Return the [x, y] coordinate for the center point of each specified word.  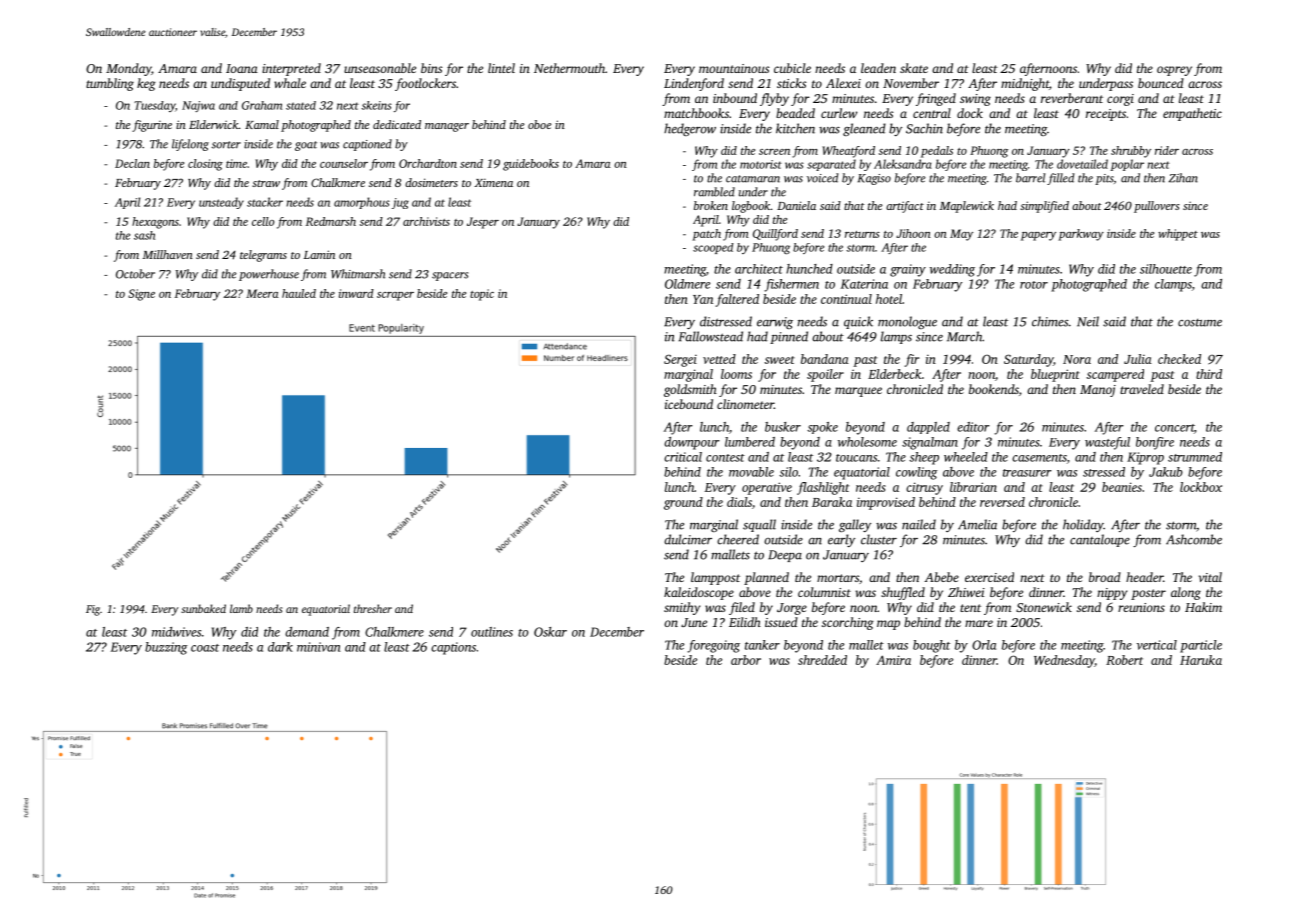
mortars [838, 578]
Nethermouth [569, 68]
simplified [1044, 207]
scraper [395, 296]
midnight [1025, 84]
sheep [924, 458]
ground [683, 503]
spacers [450, 276]
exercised [989, 577]
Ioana [242, 68]
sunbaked [203, 608]
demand [307, 632]
